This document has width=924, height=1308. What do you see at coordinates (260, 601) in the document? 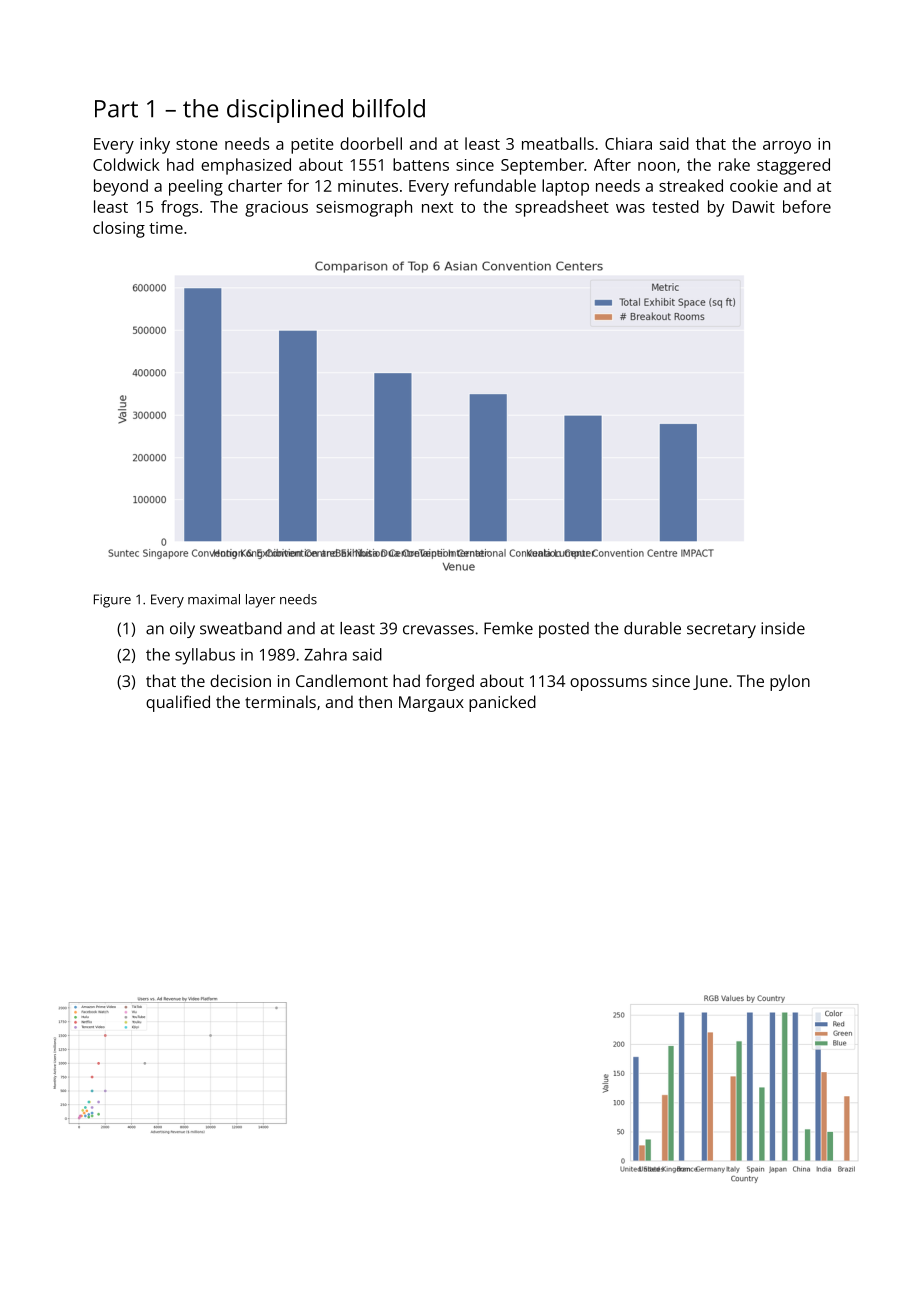
I see `layer` at bounding box center [260, 601].
